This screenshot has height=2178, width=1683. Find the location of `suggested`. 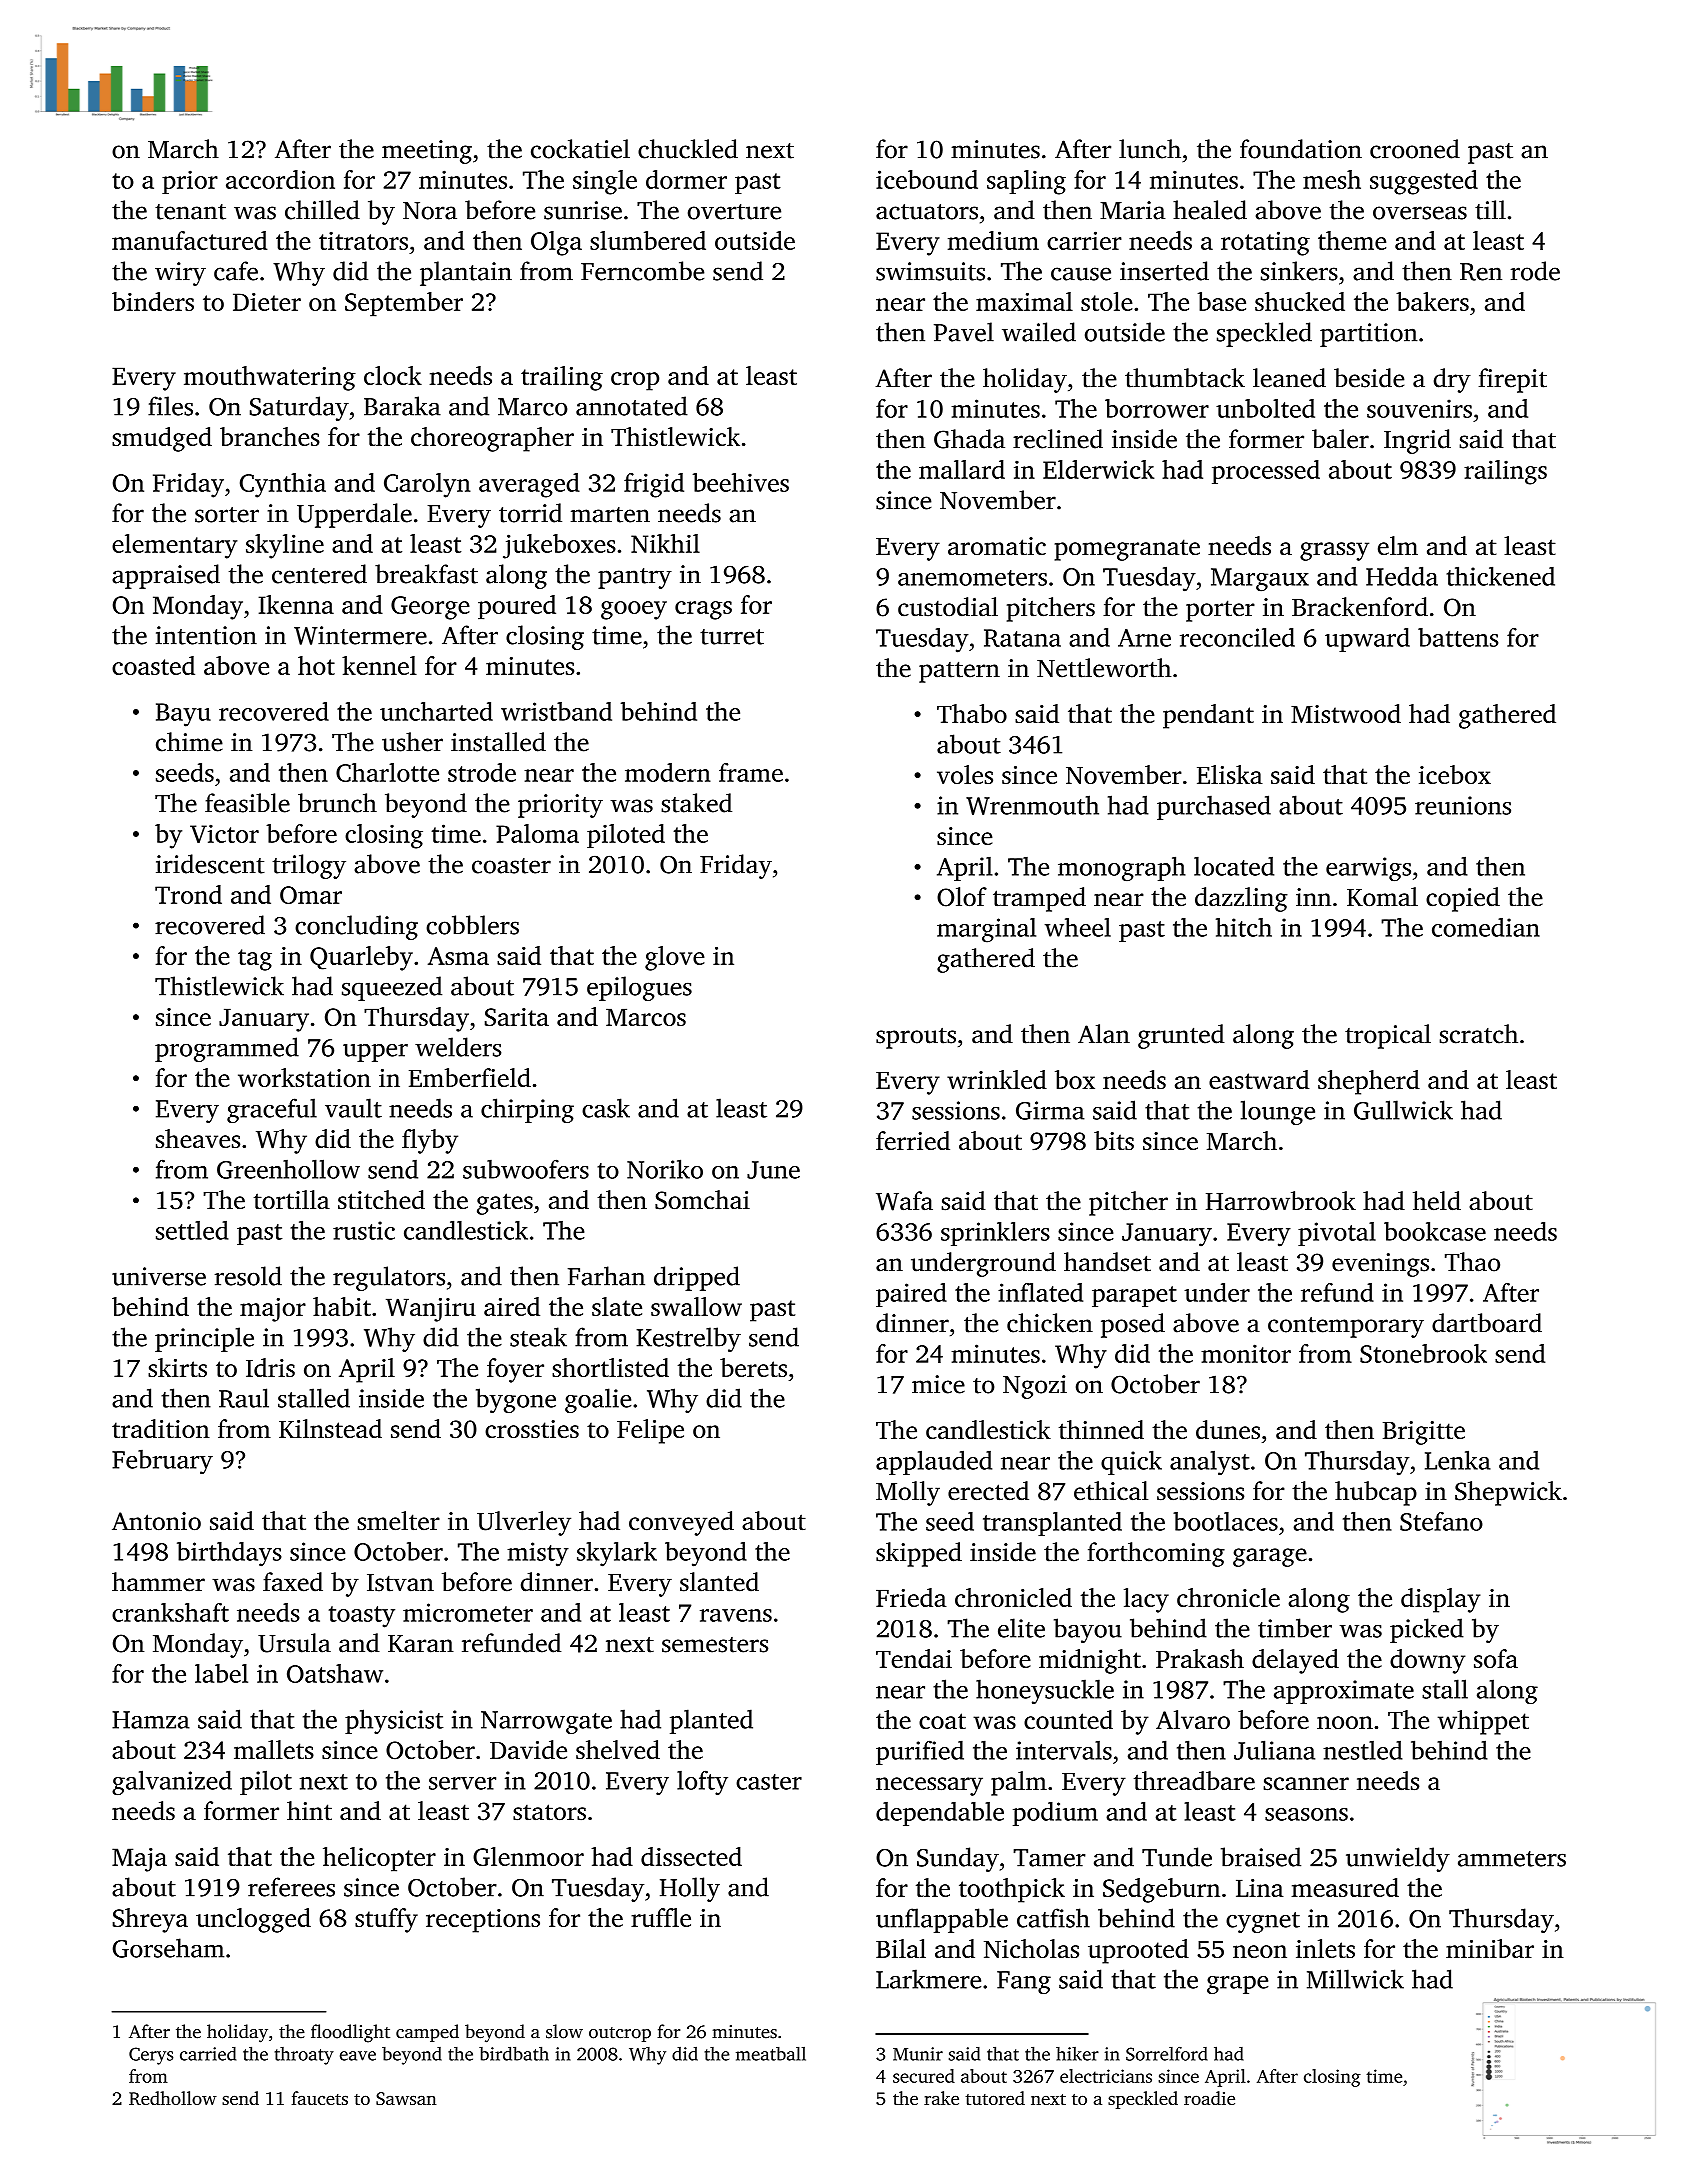

suggested is located at coordinates (1424, 182).
